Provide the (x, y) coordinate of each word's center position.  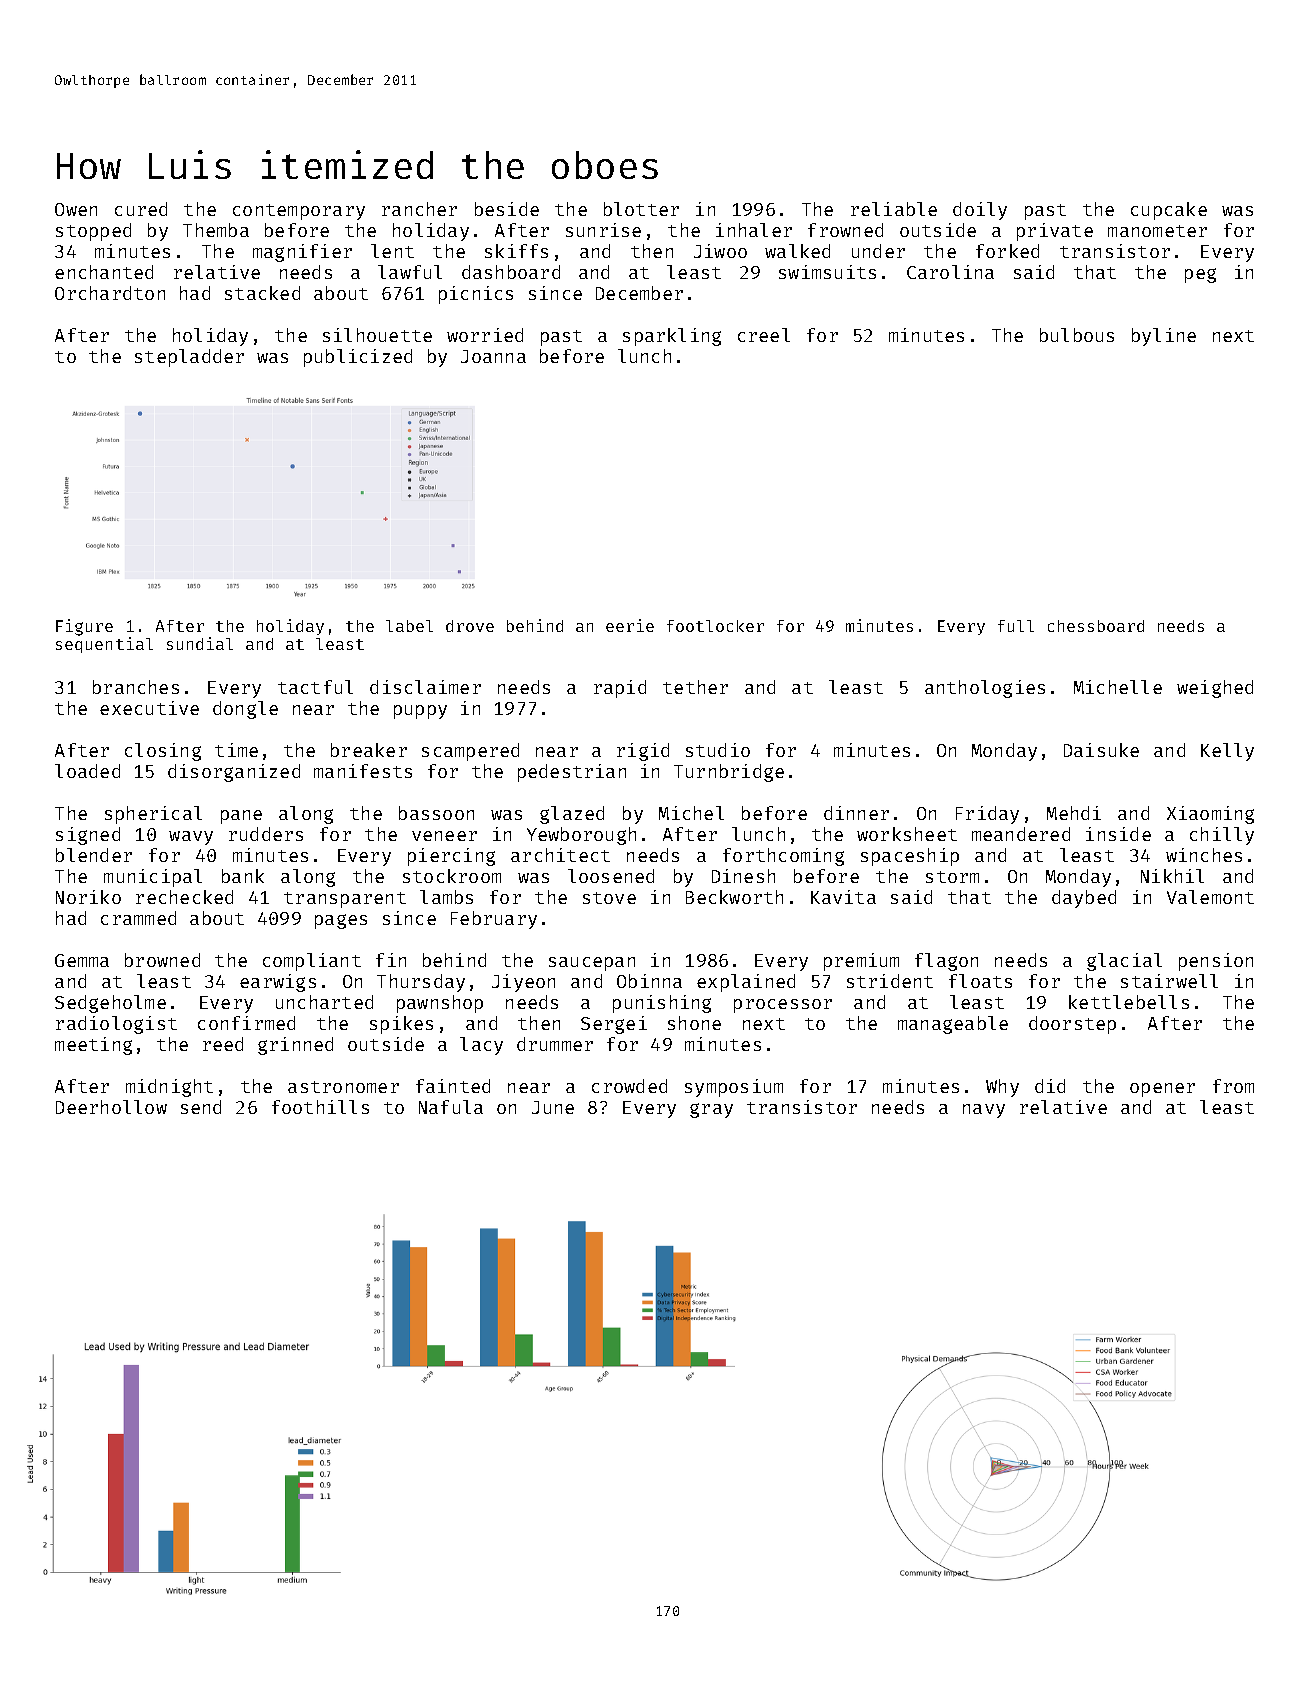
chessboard (1096, 626)
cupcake (1169, 211)
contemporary (299, 212)
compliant (312, 962)
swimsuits (827, 272)
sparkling (672, 337)
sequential (104, 645)
